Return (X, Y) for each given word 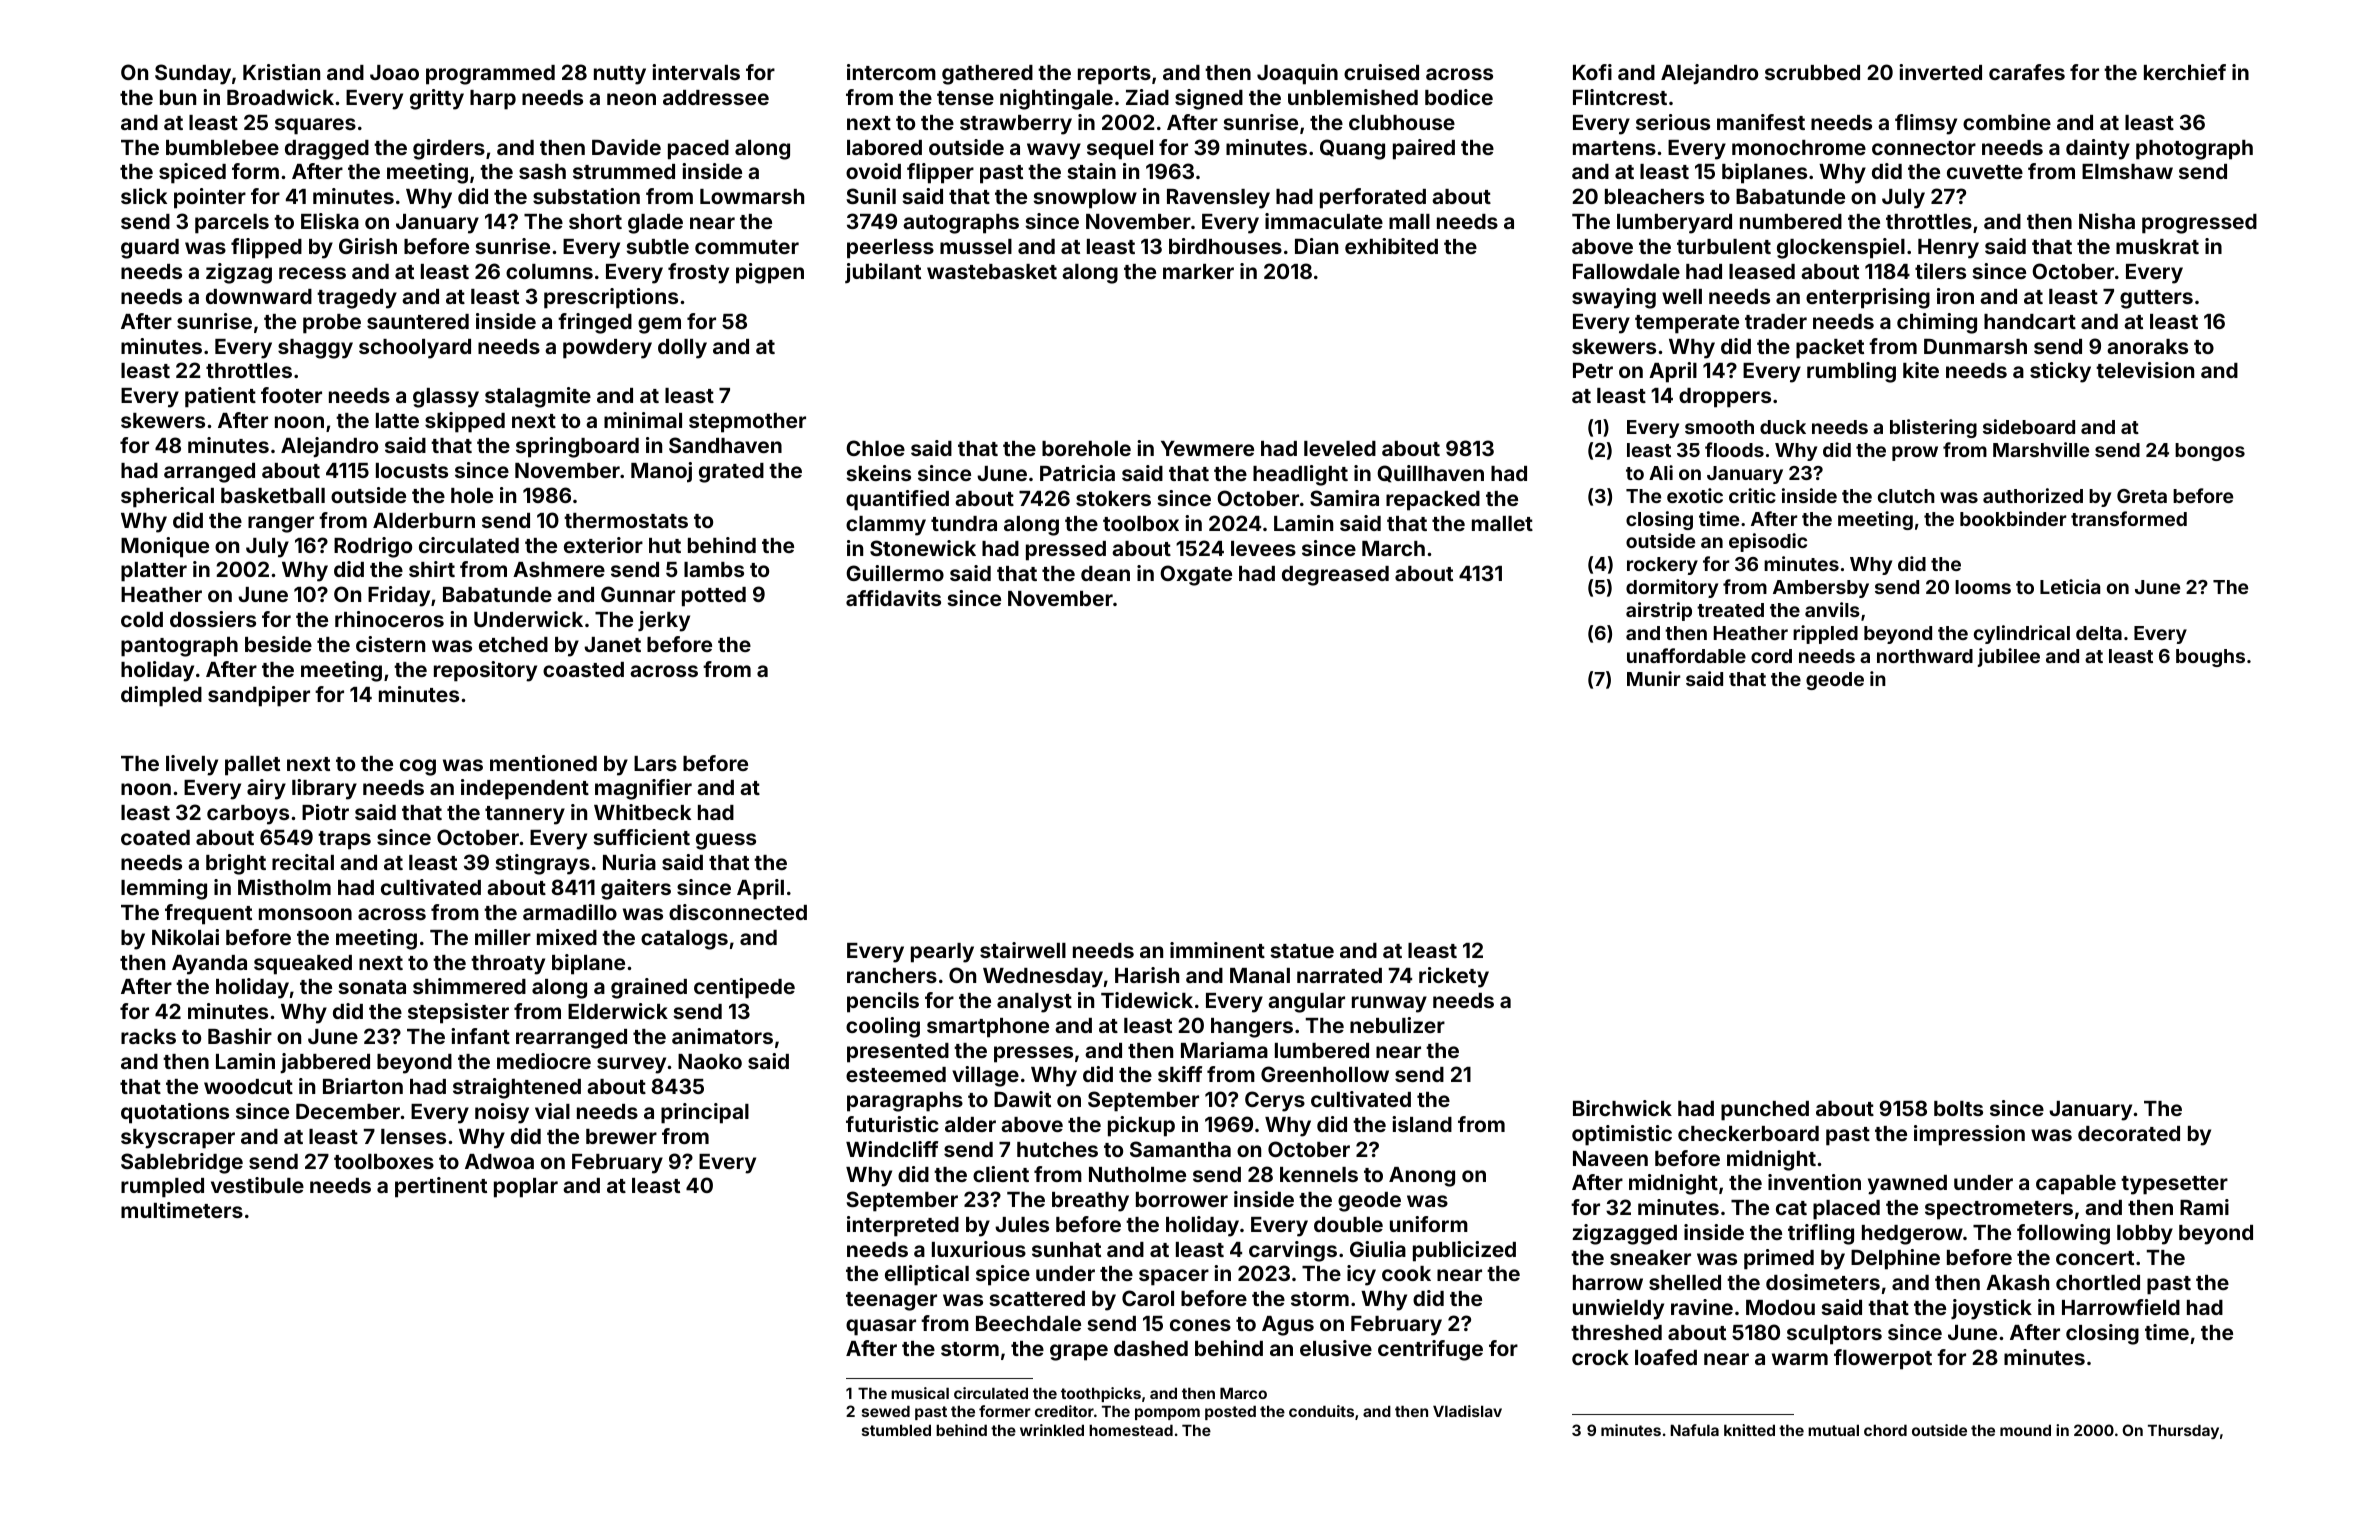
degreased (1335, 576)
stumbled (896, 1430)
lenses (413, 1136)
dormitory (1672, 588)
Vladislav (1467, 1411)
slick (144, 196)
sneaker (1650, 1257)
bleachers (1654, 196)
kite (1921, 370)
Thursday (2183, 1431)
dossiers (213, 619)
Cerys (1275, 1101)
